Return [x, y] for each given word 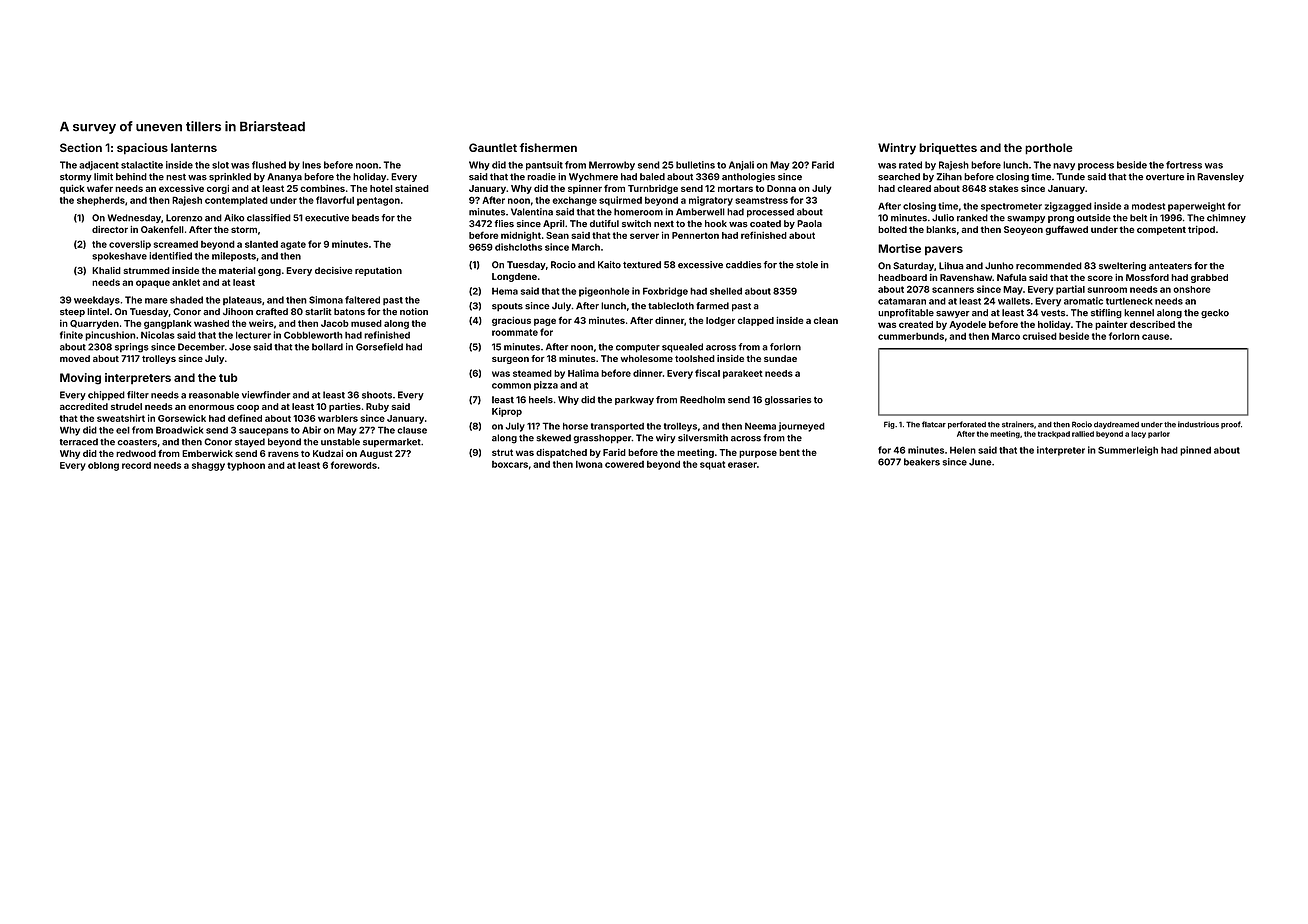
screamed [176, 244]
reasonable [214, 395]
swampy [1026, 219]
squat [712, 465]
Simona [326, 300]
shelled [726, 291]
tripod [1201, 230]
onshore [1192, 289]
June [980, 462]
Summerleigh [1128, 451]
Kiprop [507, 412]
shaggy [208, 466]
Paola [809, 223]
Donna [781, 188]
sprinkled [230, 177]
